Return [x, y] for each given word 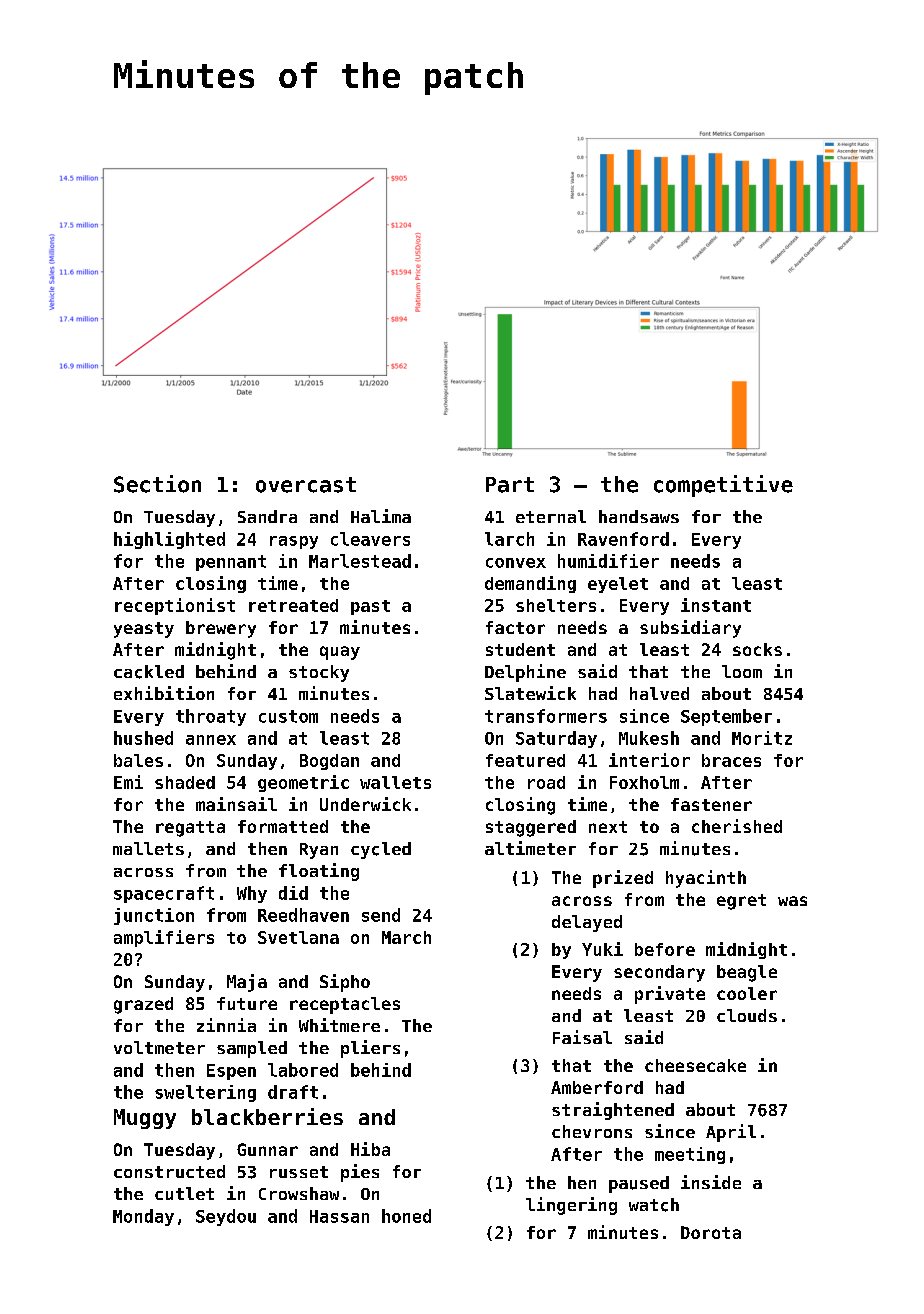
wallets [395, 782]
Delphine [525, 673]
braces [731, 760]
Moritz [762, 738]
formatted [283, 826]
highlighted [169, 540]
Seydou [226, 1217]
